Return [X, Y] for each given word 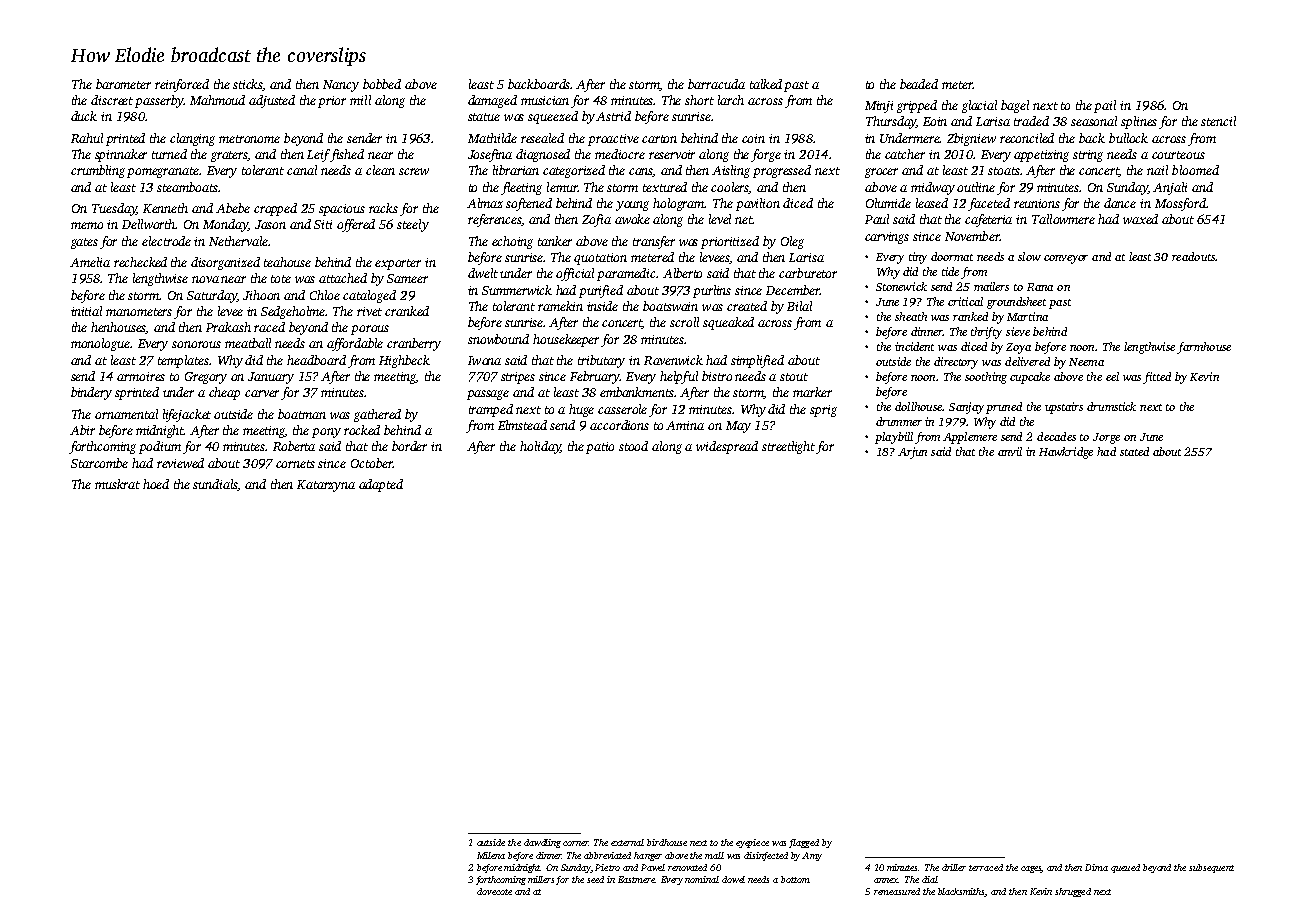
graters [229, 156]
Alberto [682, 273]
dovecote [494, 891]
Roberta [294, 446]
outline [976, 187]
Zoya [1018, 348]
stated [1134, 451]
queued [1125, 868]
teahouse [287, 262]
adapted [381, 485]
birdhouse [667, 842]
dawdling [542, 843]
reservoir [672, 154]
